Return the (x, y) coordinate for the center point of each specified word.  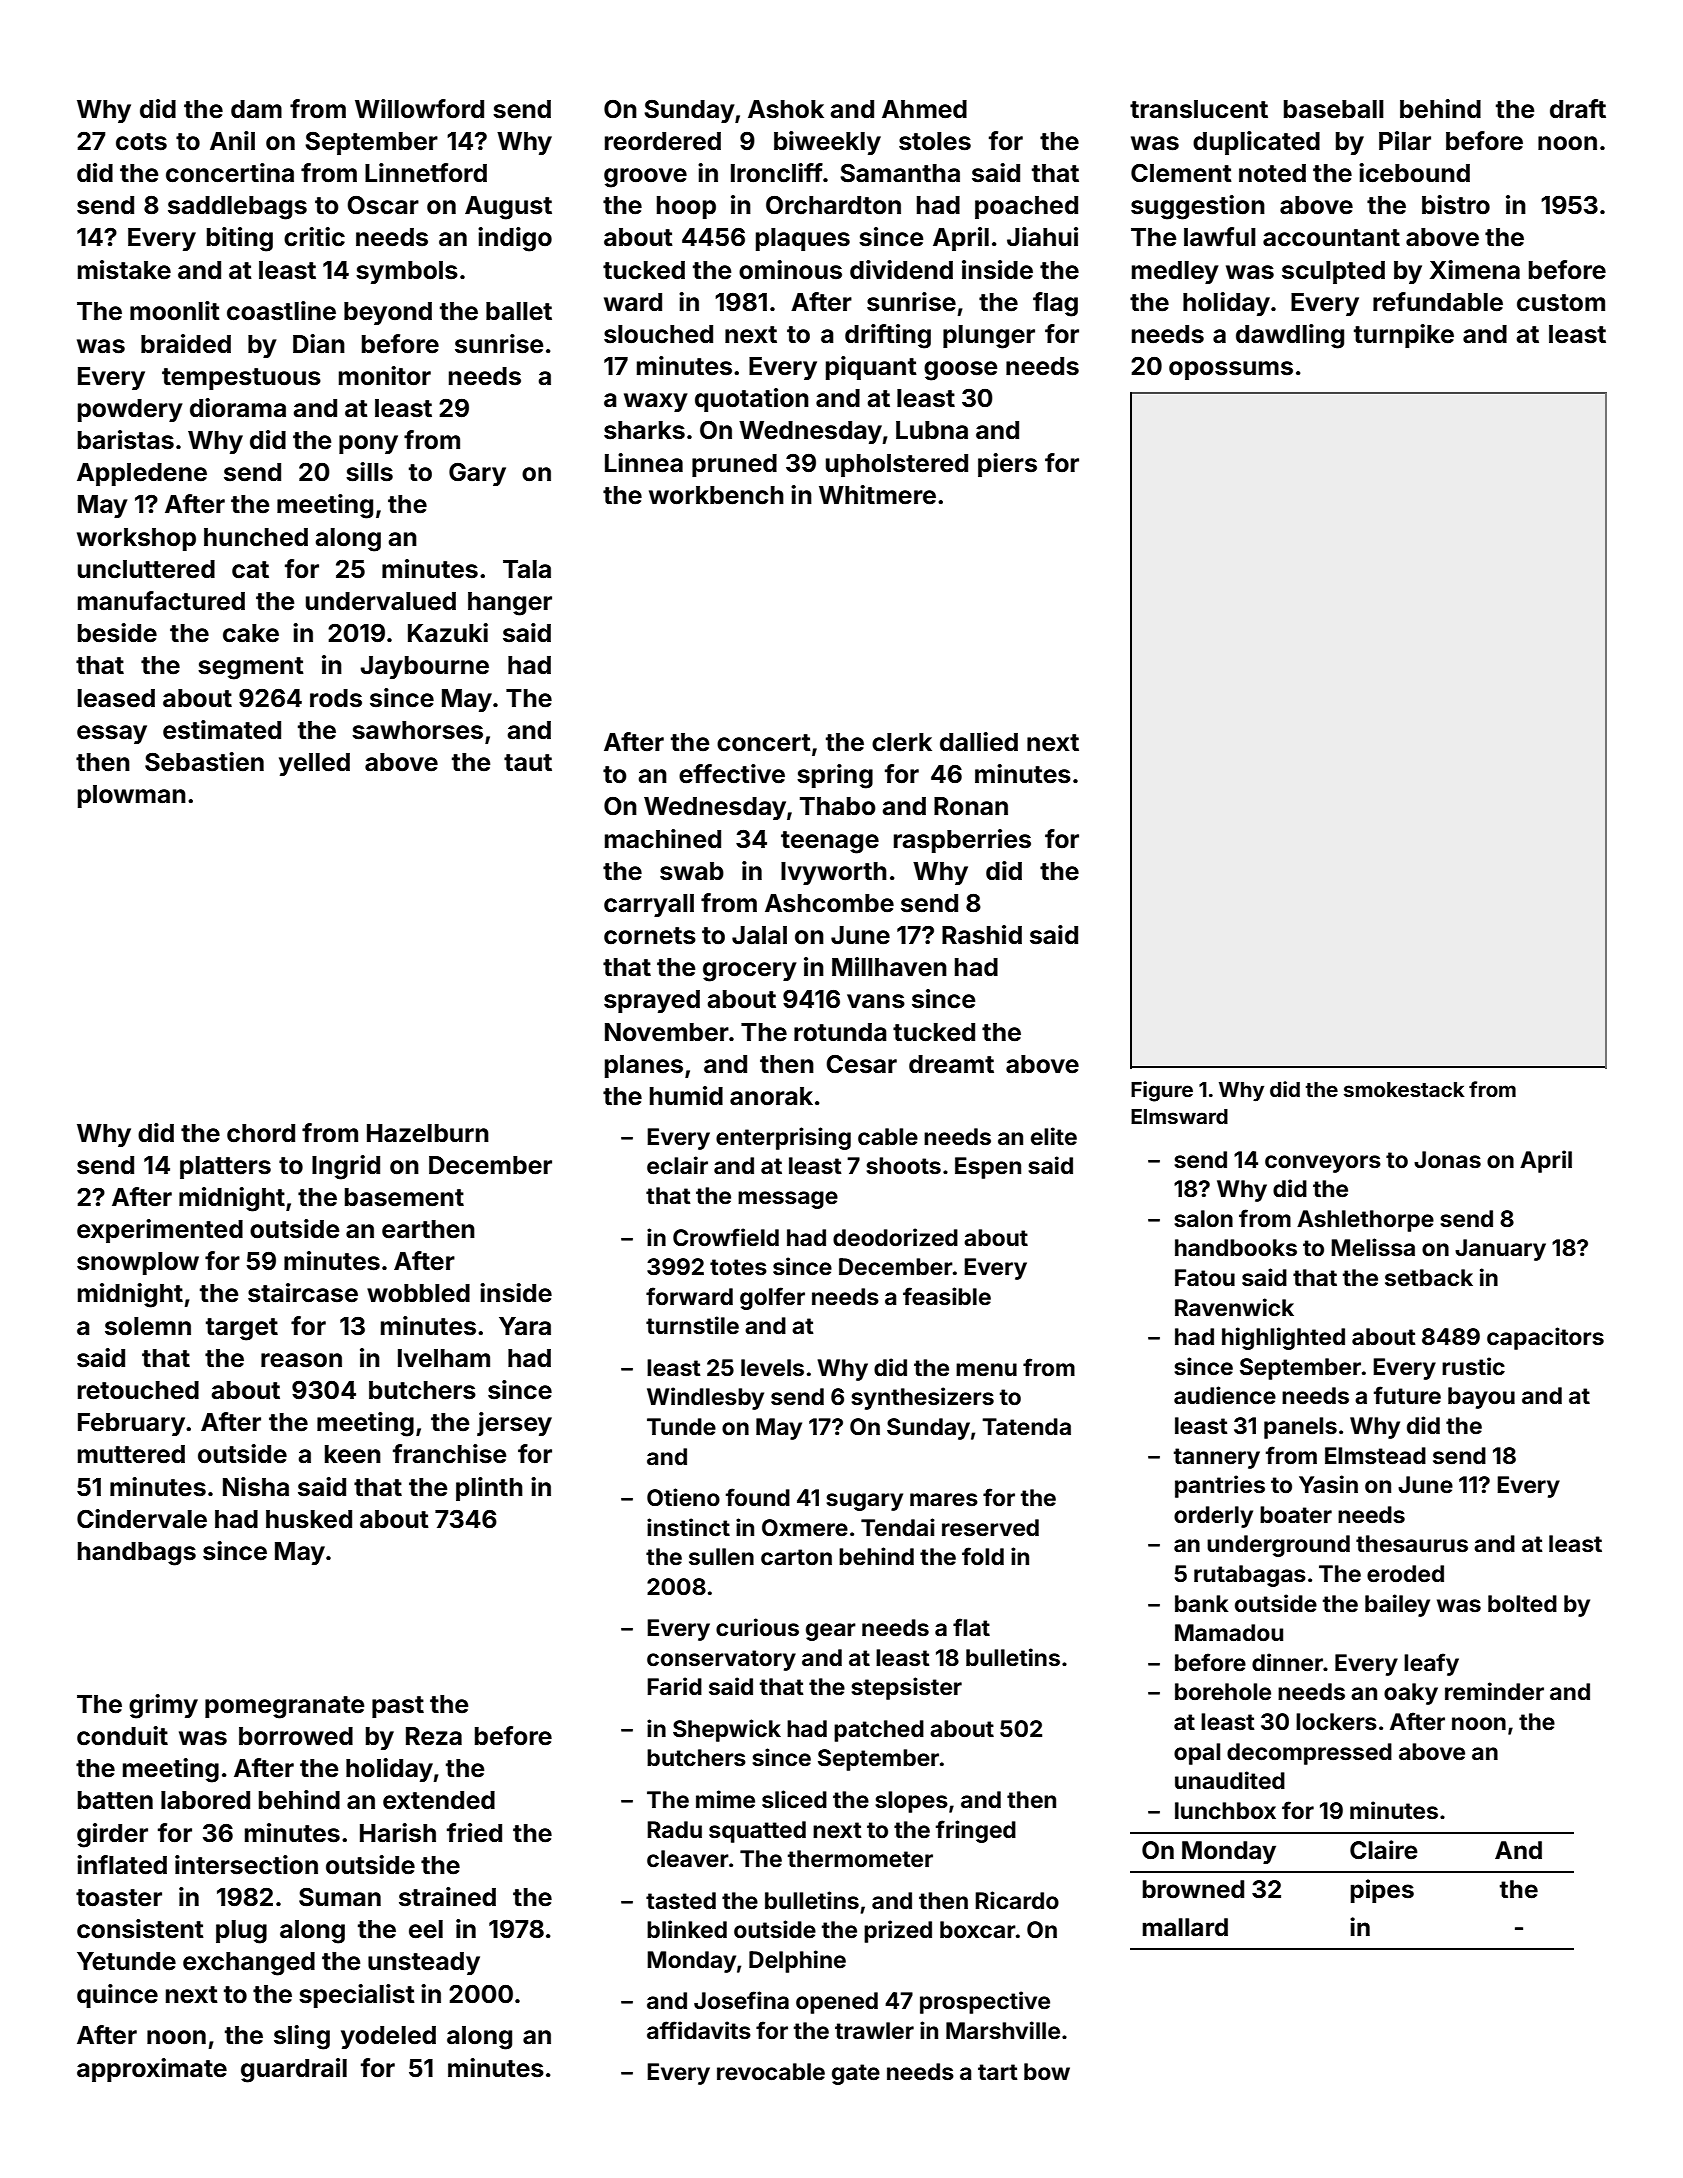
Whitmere (877, 495)
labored (205, 1800)
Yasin (1328, 1484)
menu (986, 1370)
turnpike (1404, 336)
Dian (319, 344)
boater (1296, 1515)
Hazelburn (428, 1133)
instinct (688, 1527)
